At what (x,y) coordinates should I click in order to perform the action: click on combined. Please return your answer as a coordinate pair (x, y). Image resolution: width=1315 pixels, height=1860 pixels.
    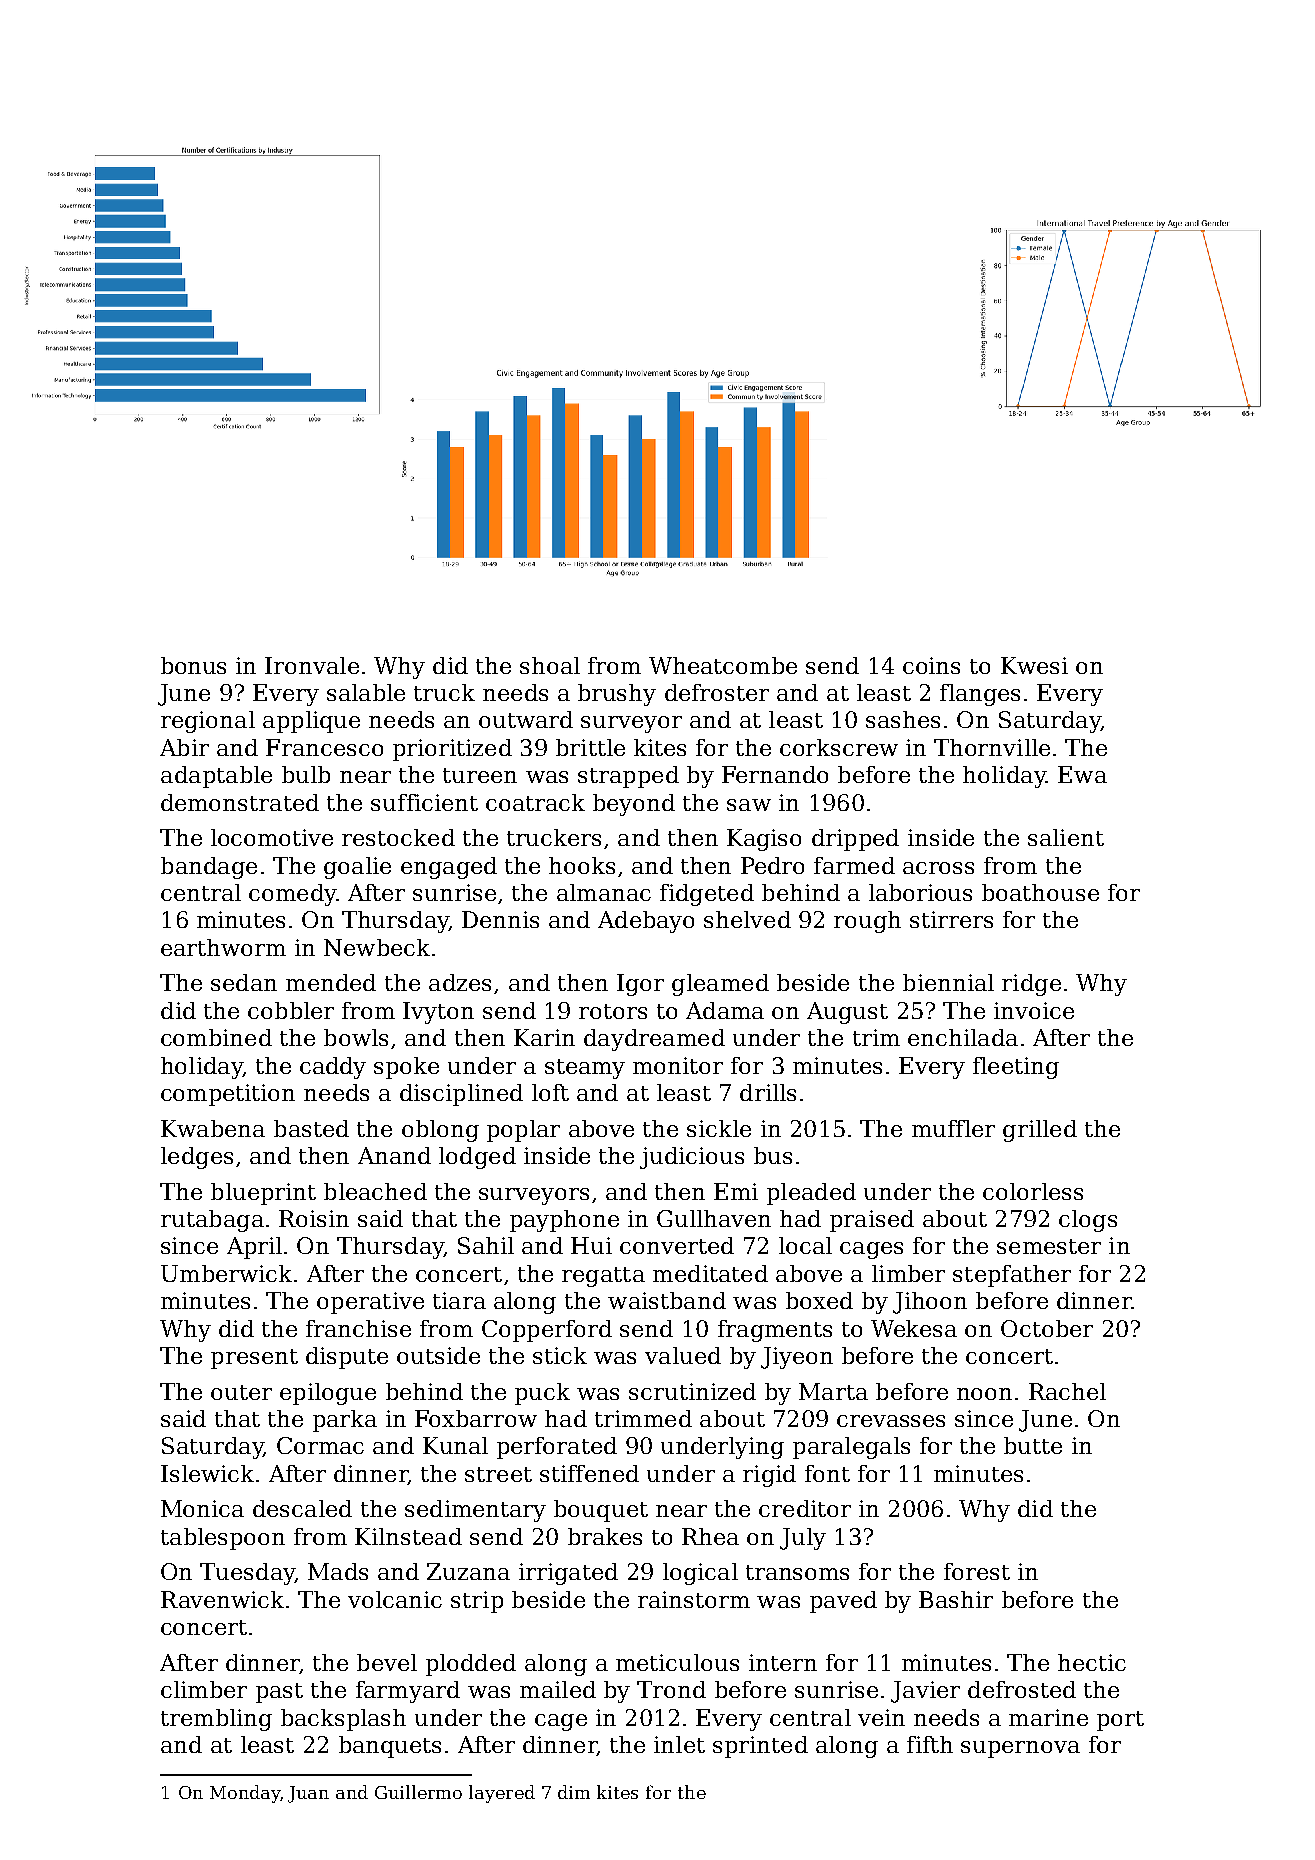
    Looking at the image, I should click on (216, 1037).
